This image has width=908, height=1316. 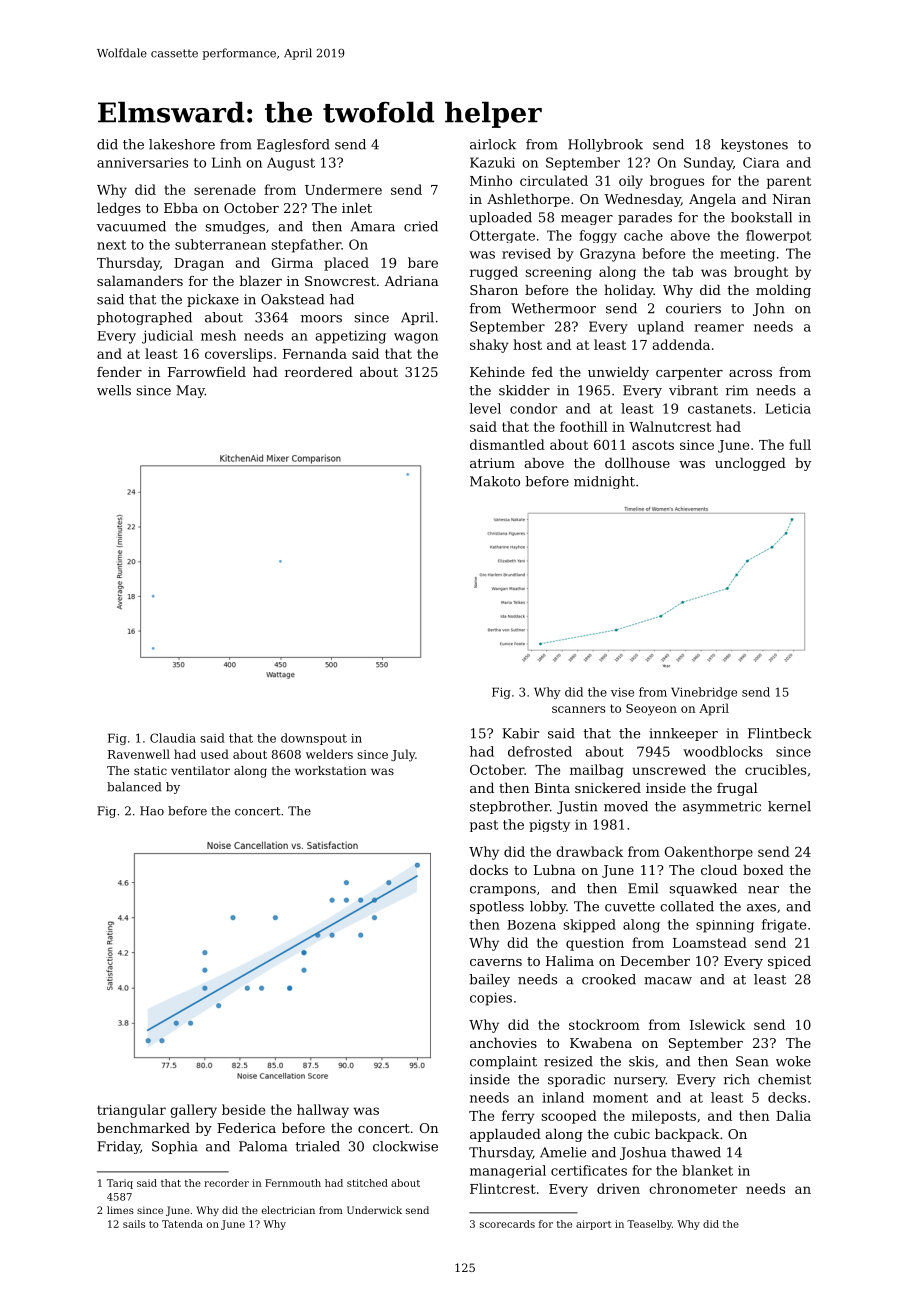 What do you see at coordinates (548, 907) in the image?
I see `lobby` at bounding box center [548, 907].
